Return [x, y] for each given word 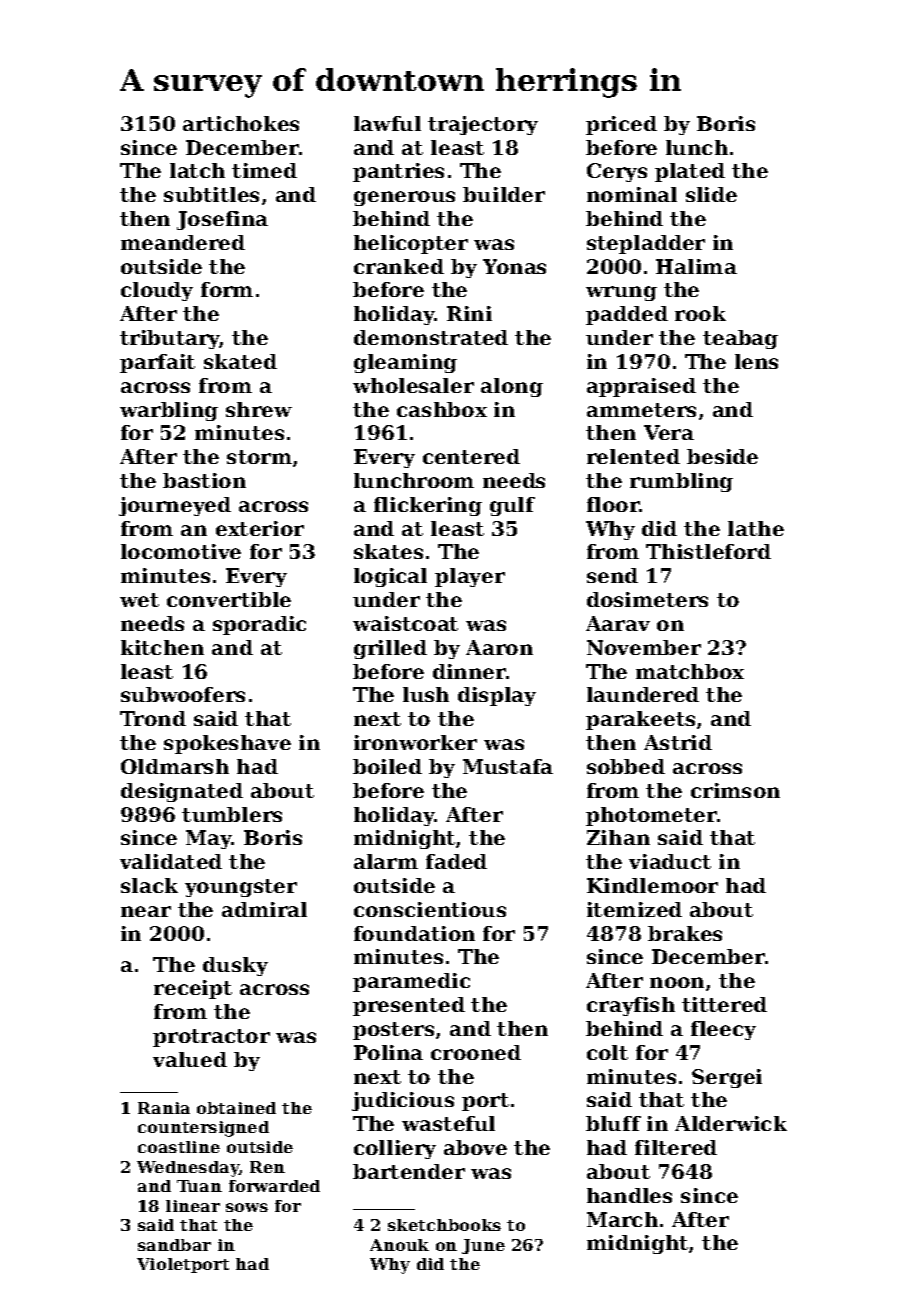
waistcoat [405, 623]
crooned [476, 1052]
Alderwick [731, 1123]
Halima [696, 266]
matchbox [690, 671]
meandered [183, 242]
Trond [153, 718]
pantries [398, 172]
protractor [211, 1038]
